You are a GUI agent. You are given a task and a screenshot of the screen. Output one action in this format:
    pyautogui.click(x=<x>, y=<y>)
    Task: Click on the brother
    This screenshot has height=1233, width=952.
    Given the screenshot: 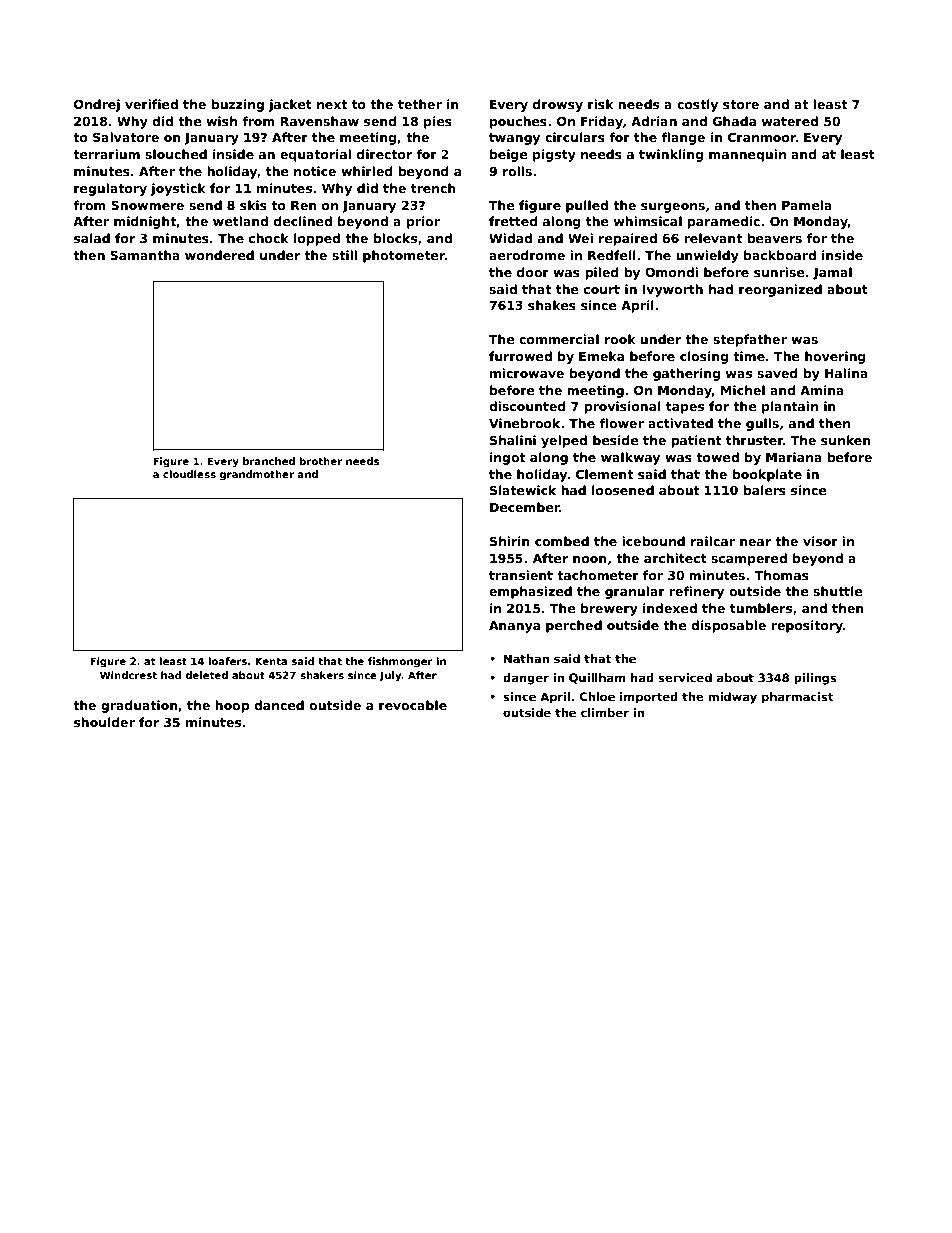 What is the action you would take?
    pyautogui.click(x=321, y=461)
